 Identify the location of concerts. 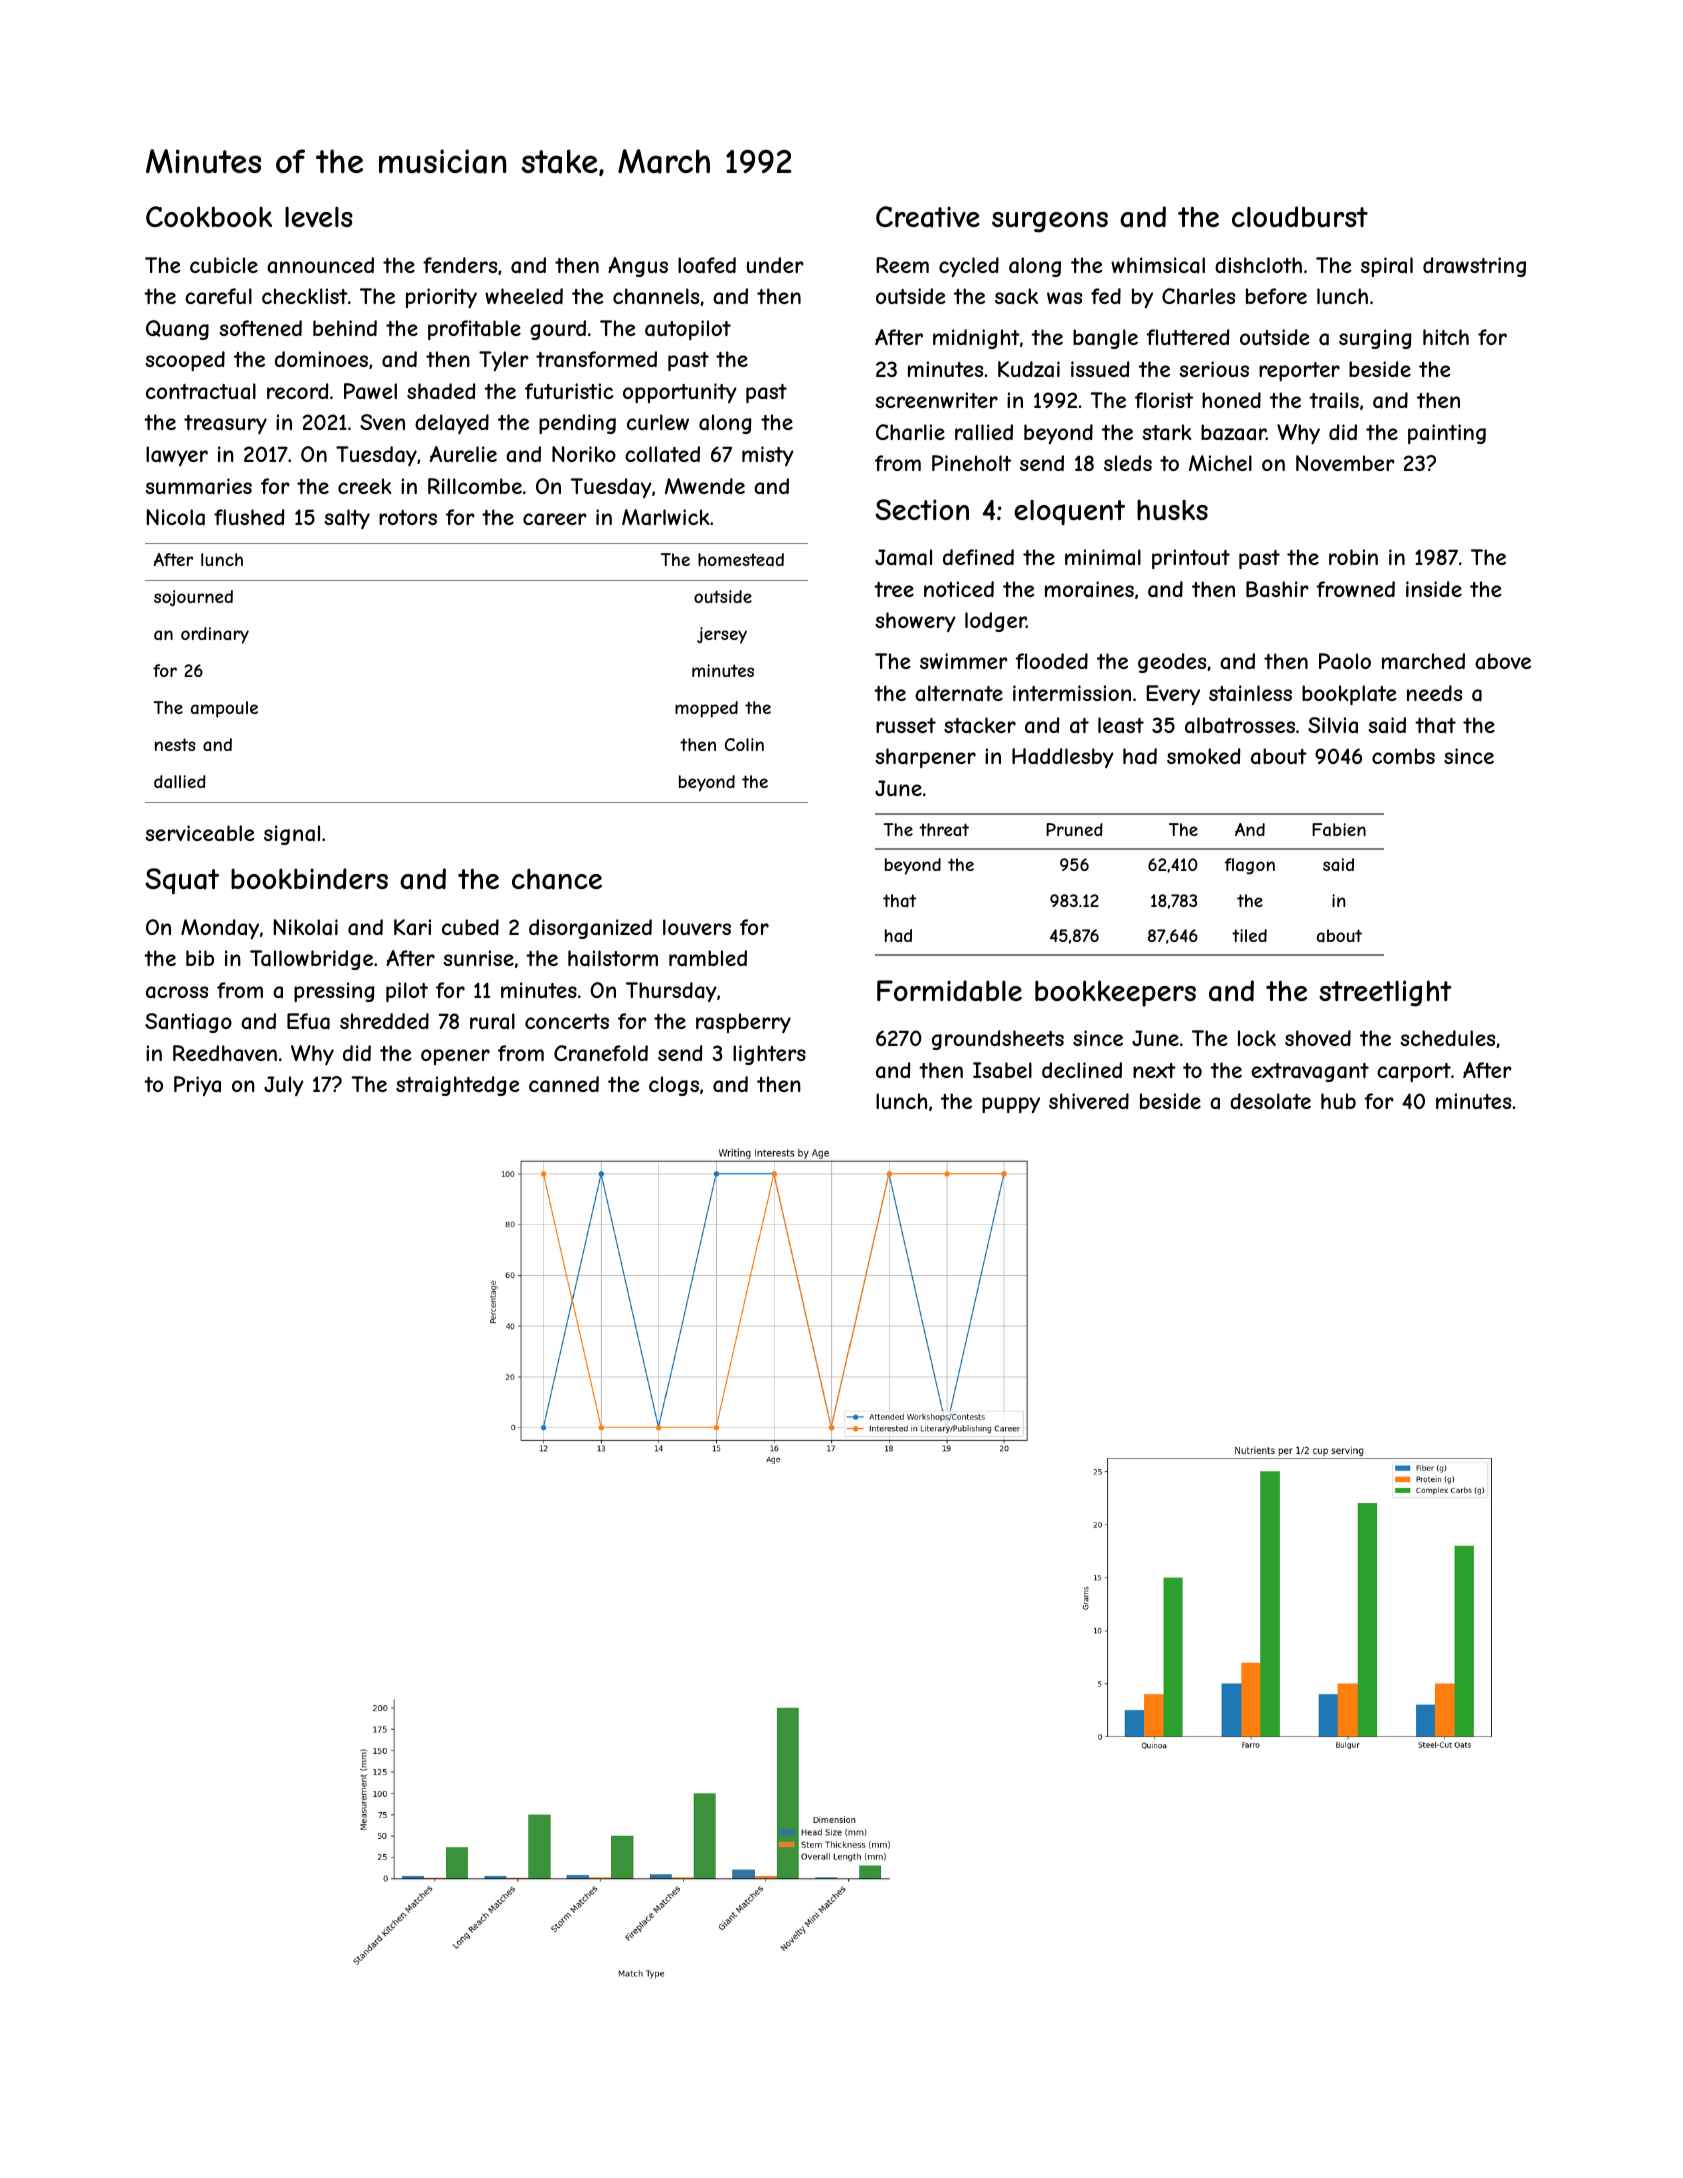
(567, 1021).
